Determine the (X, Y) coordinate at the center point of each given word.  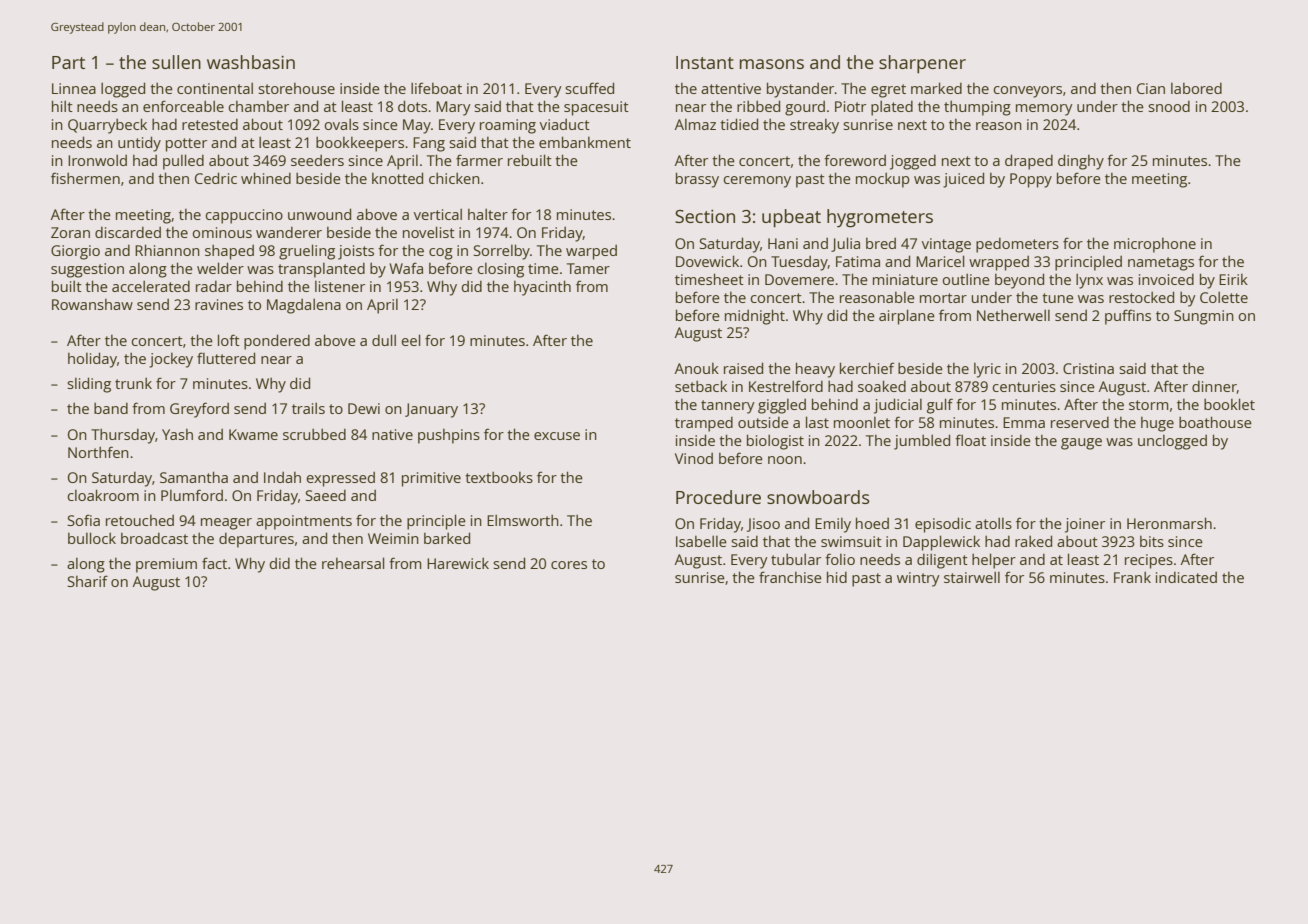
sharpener (922, 64)
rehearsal (353, 563)
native (392, 434)
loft (229, 340)
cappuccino (244, 216)
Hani (783, 243)
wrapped (999, 263)
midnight (755, 317)
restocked (1141, 297)
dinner (1214, 387)
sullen (176, 62)
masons (772, 64)
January (431, 410)
